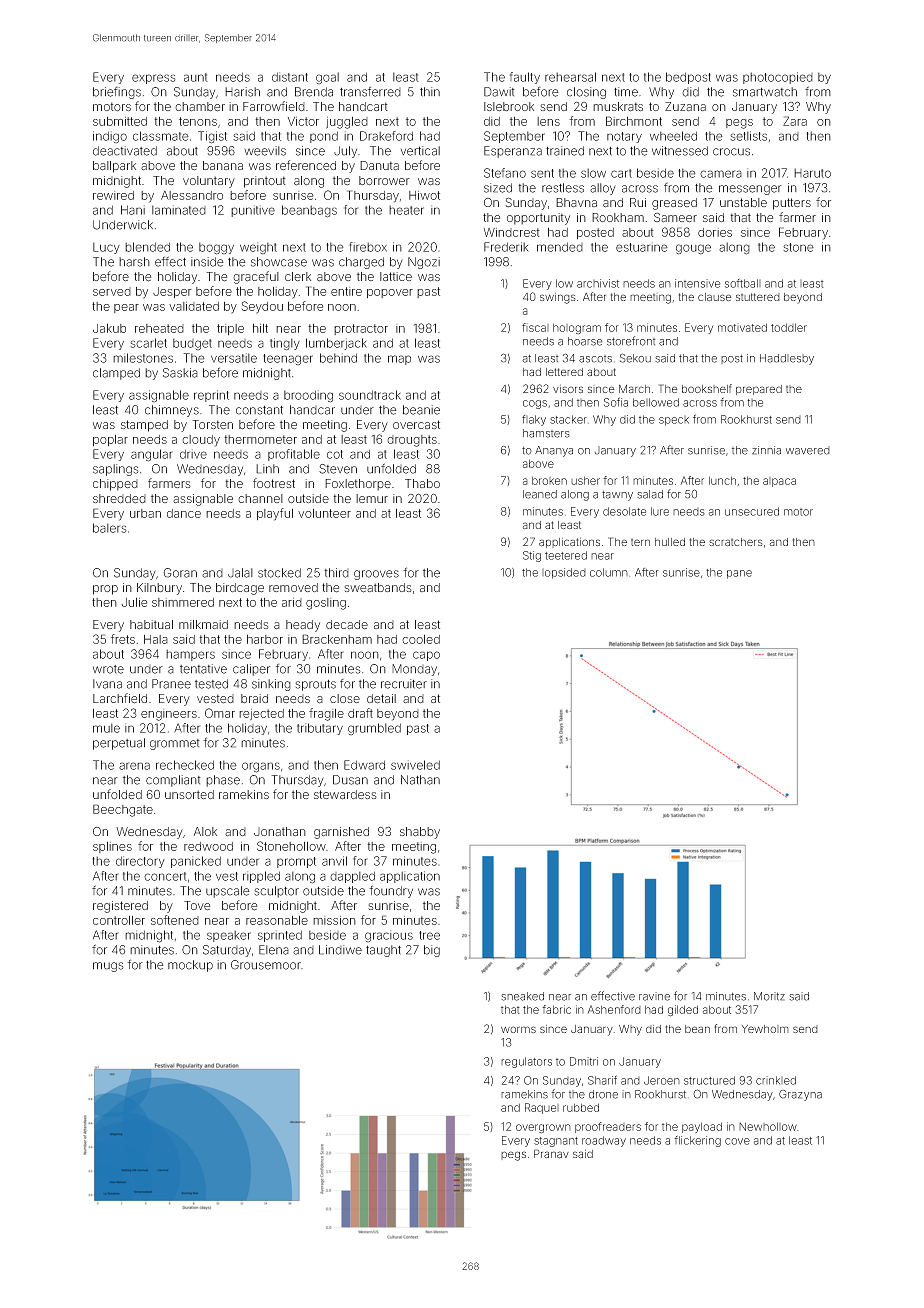  Describe the element at coordinates (739, 574) in the screenshot. I see `pane` at that location.
